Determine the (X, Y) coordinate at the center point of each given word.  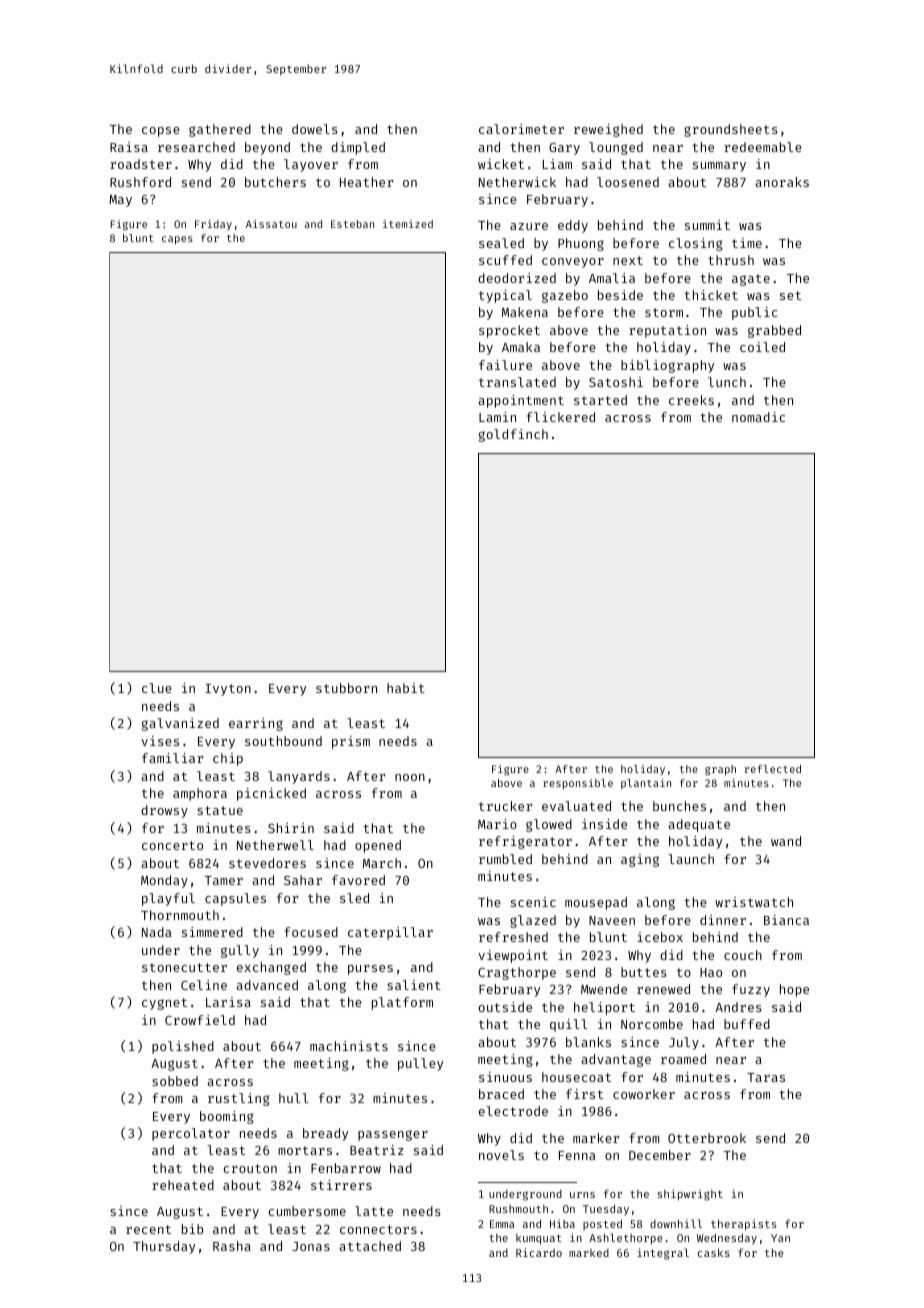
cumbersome (307, 1211)
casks (714, 1252)
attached (370, 1246)
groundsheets (731, 130)
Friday (213, 225)
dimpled (358, 148)
